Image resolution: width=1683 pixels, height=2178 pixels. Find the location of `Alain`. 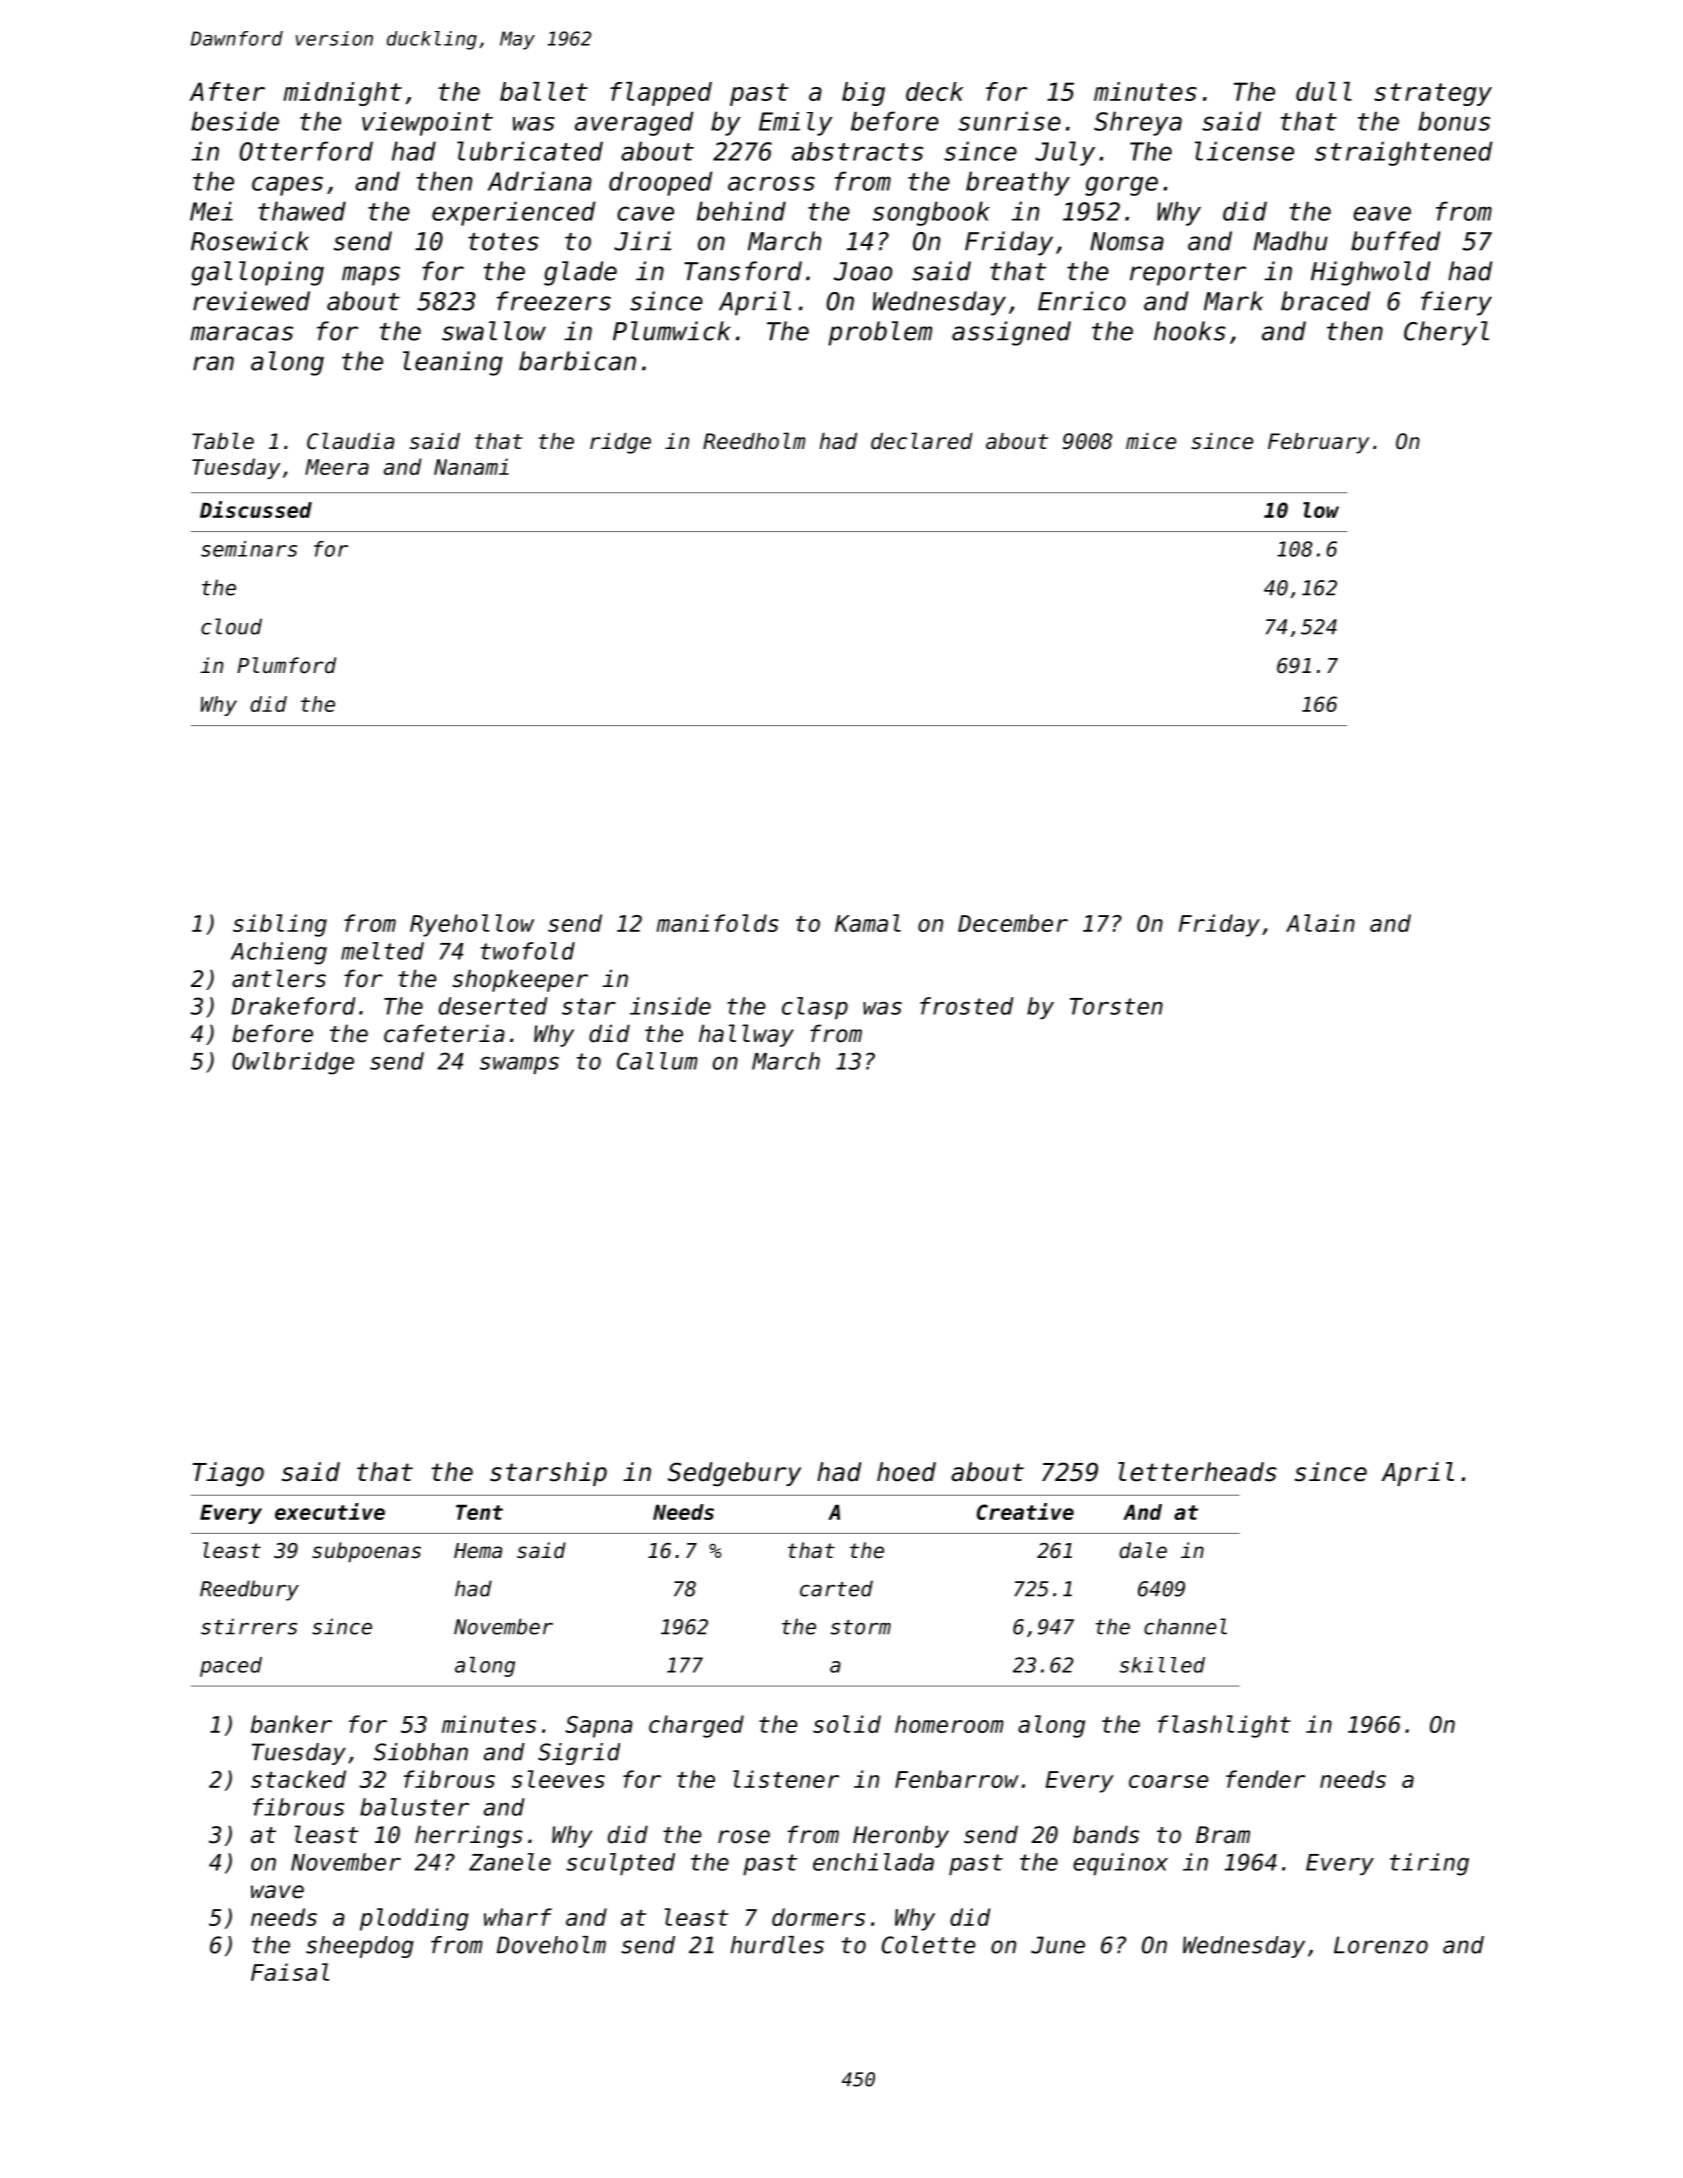

Alain is located at coordinates (1320, 923).
